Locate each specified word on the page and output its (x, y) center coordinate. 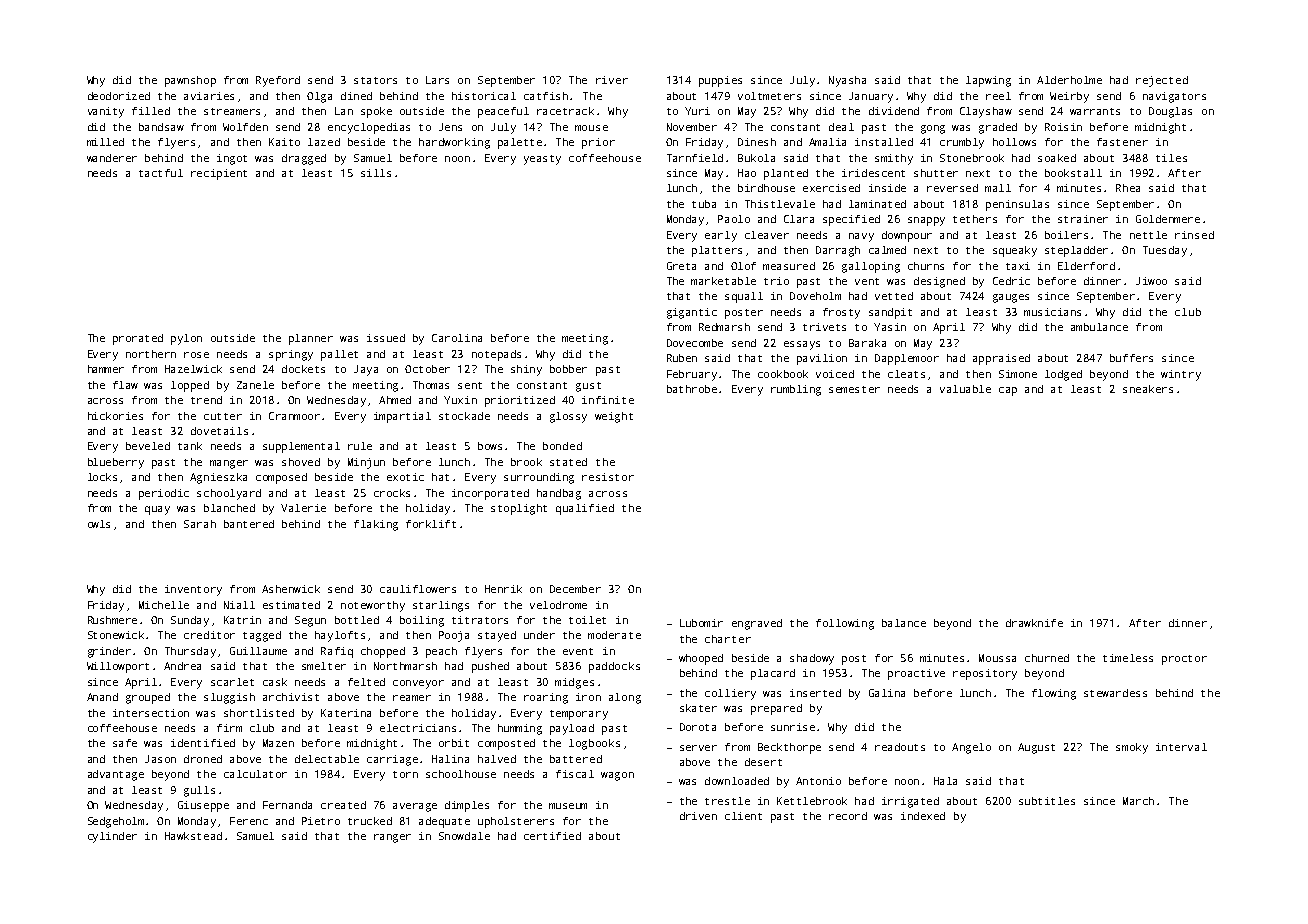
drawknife (1034, 623)
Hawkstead (193, 836)
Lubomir (701, 623)
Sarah (200, 524)
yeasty (542, 160)
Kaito (284, 142)
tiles (1171, 158)
